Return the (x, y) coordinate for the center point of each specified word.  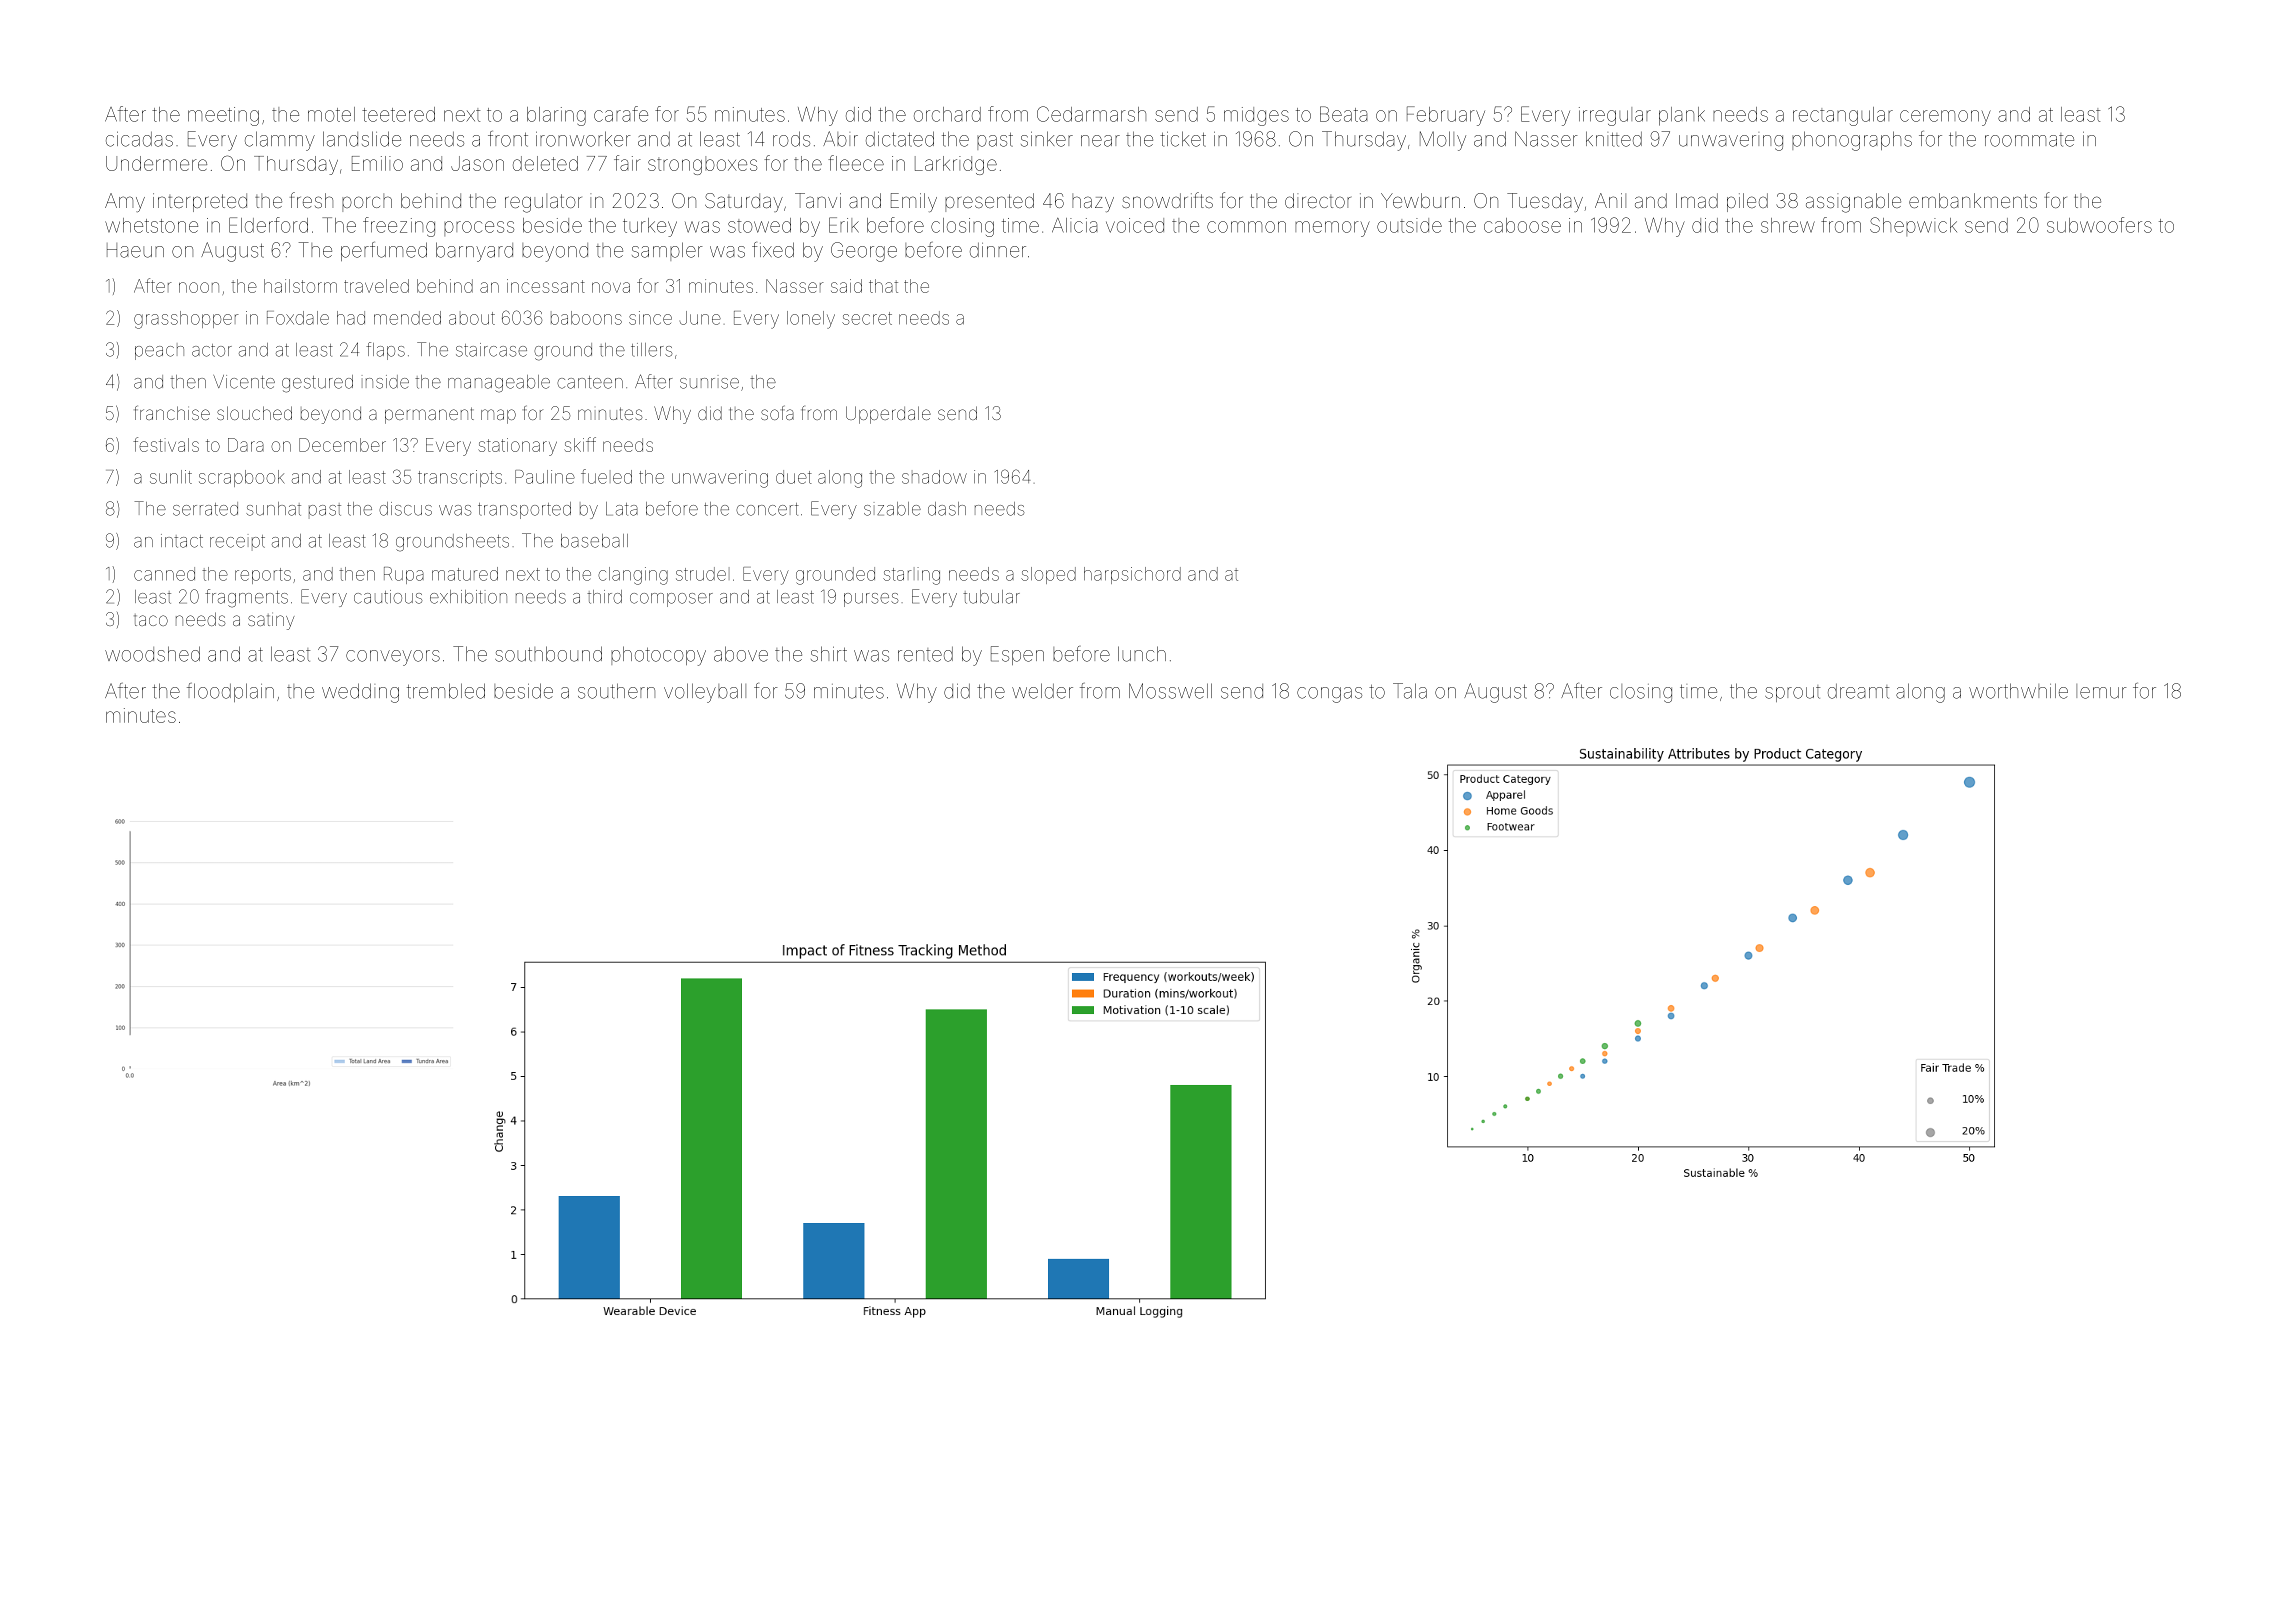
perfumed (384, 251)
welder (1042, 691)
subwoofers (2099, 225)
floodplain (230, 692)
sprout (1792, 693)
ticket (1183, 139)
